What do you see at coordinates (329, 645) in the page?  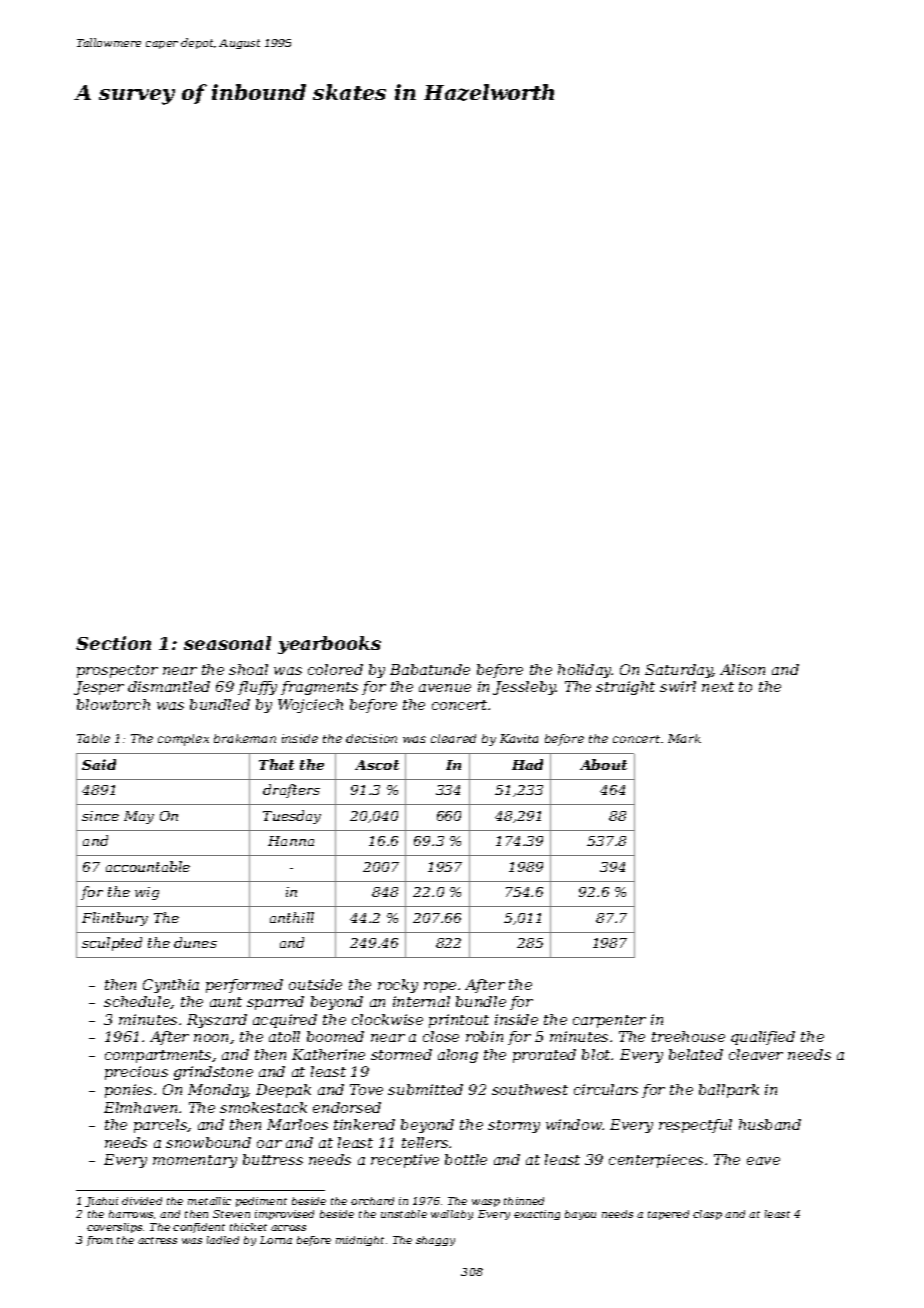 I see `yearbooks` at bounding box center [329, 645].
